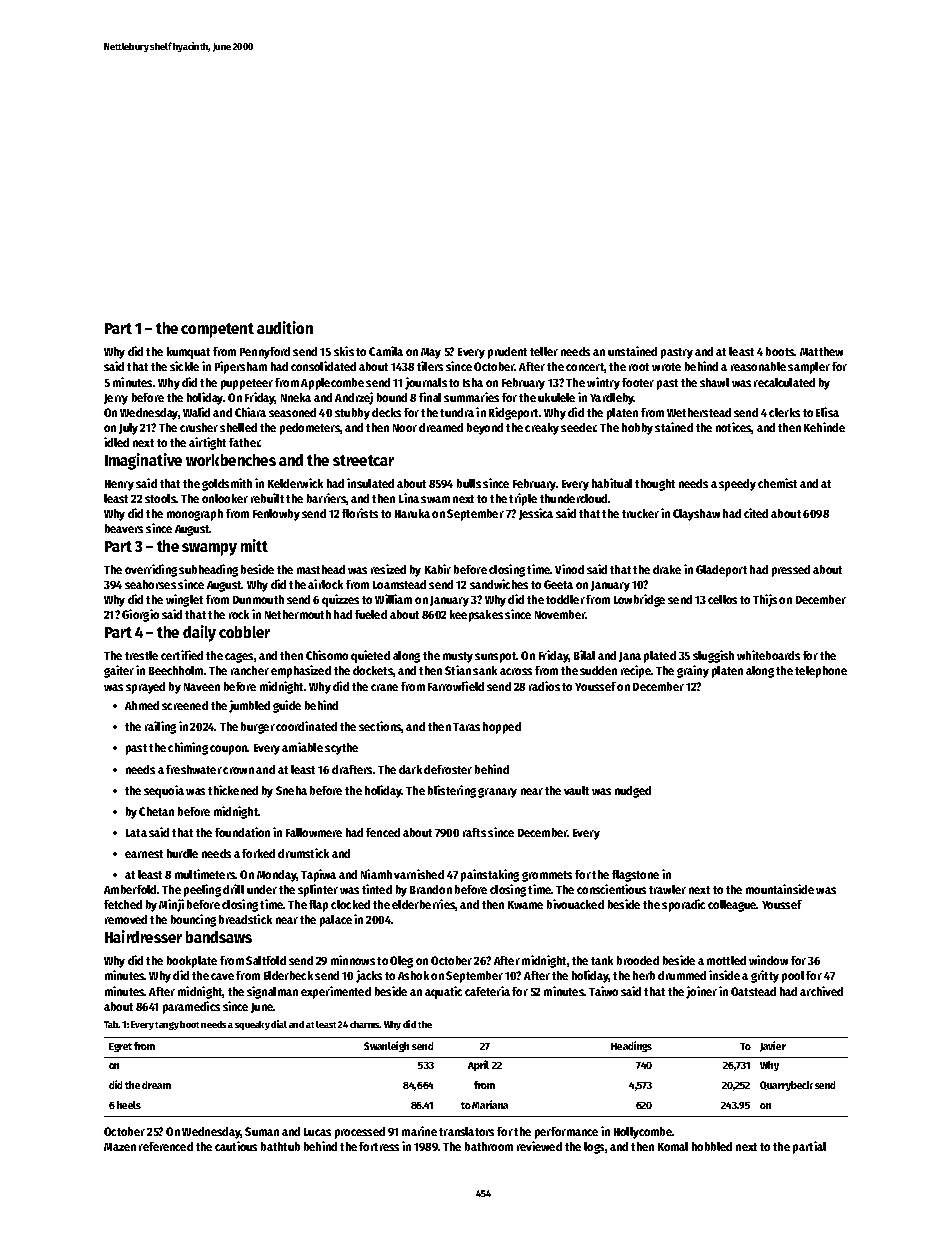  I want to click on competent, so click(217, 330).
